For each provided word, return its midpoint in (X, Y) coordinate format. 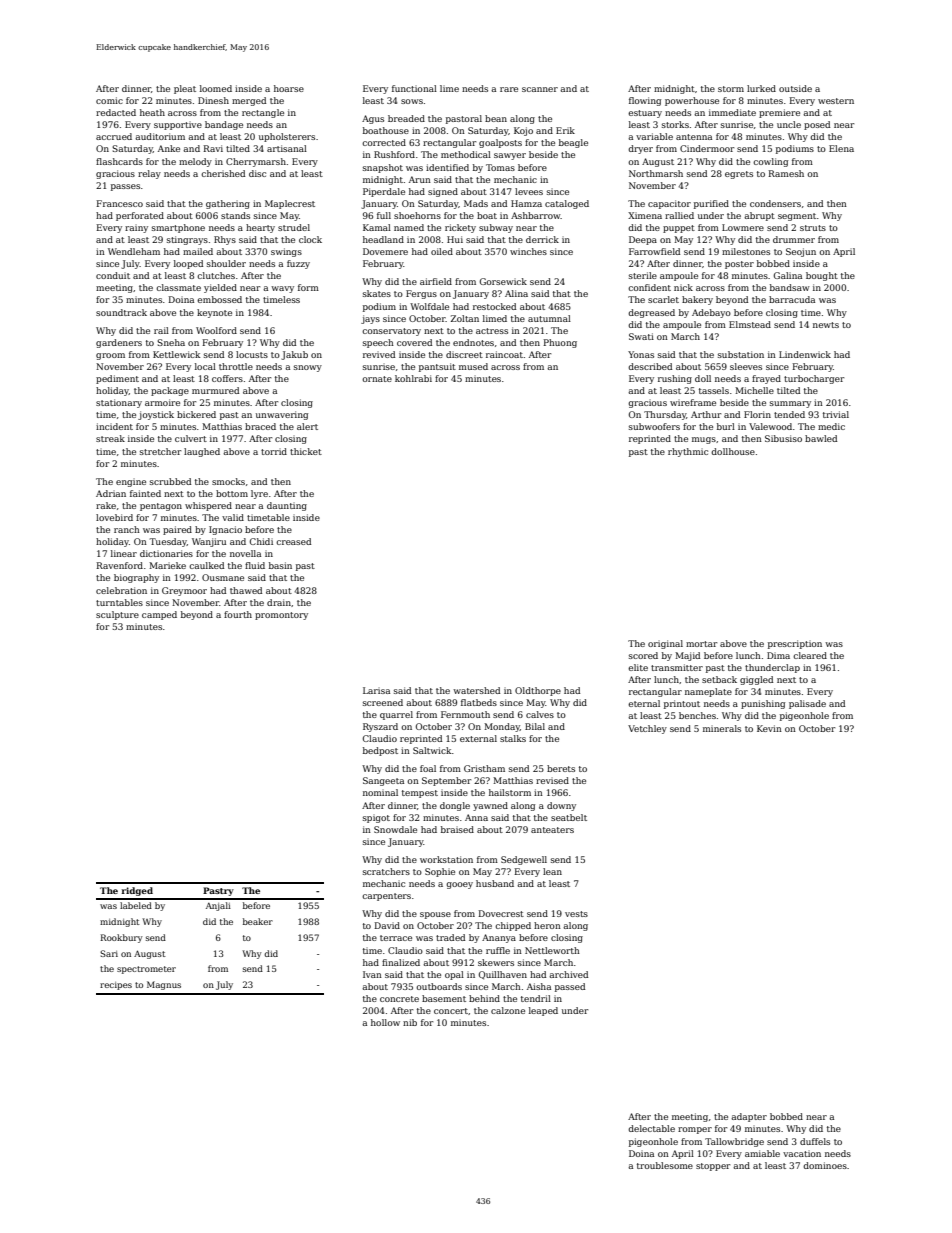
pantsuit (437, 367)
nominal (380, 792)
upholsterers (287, 137)
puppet (679, 229)
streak (110, 438)
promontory (281, 616)
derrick (542, 239)
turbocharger (814, 379)
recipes (116, 986)
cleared (810, 655)
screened (383, 702)
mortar (701, 644)
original (665, 644)
